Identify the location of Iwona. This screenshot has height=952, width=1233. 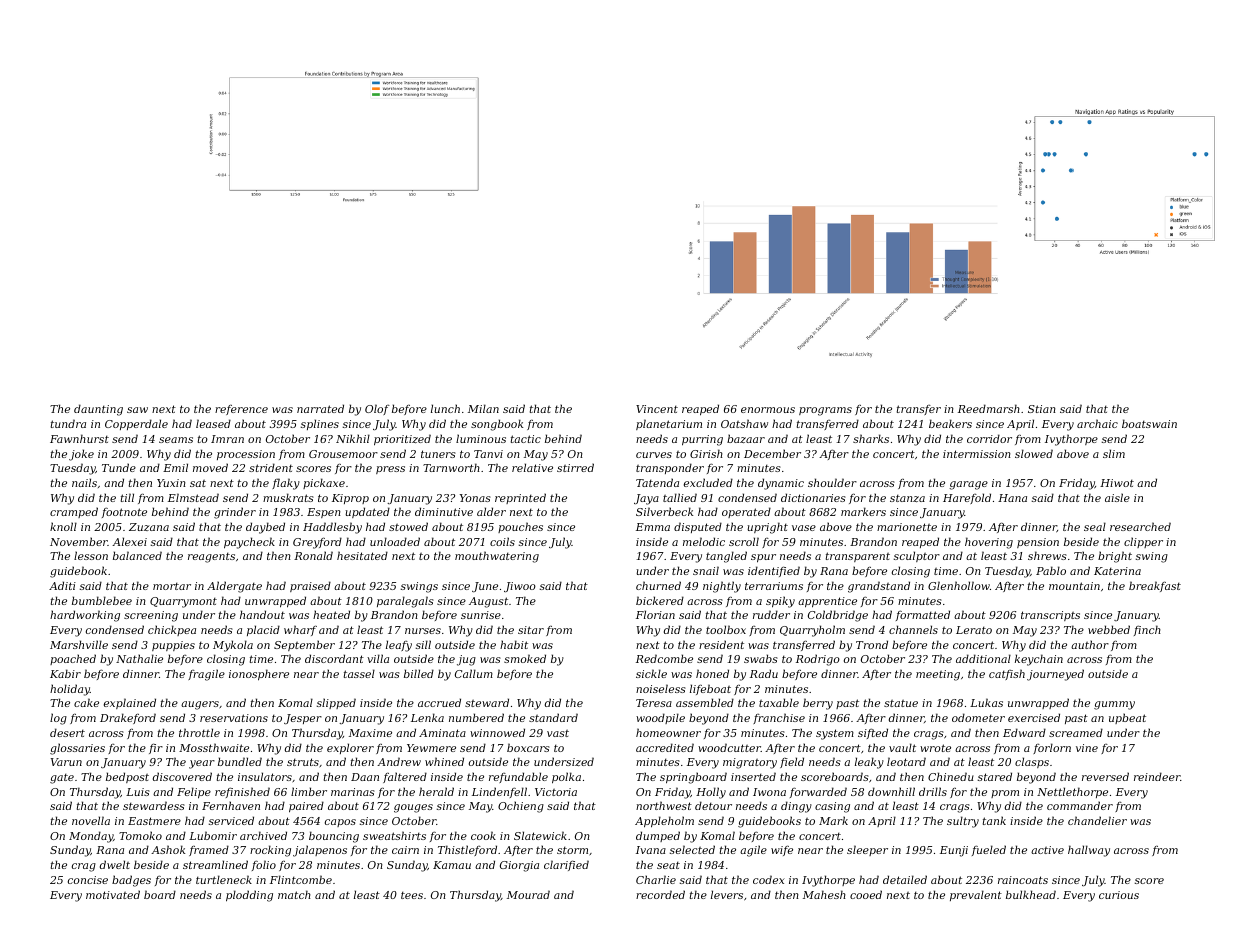
(769, 792).
